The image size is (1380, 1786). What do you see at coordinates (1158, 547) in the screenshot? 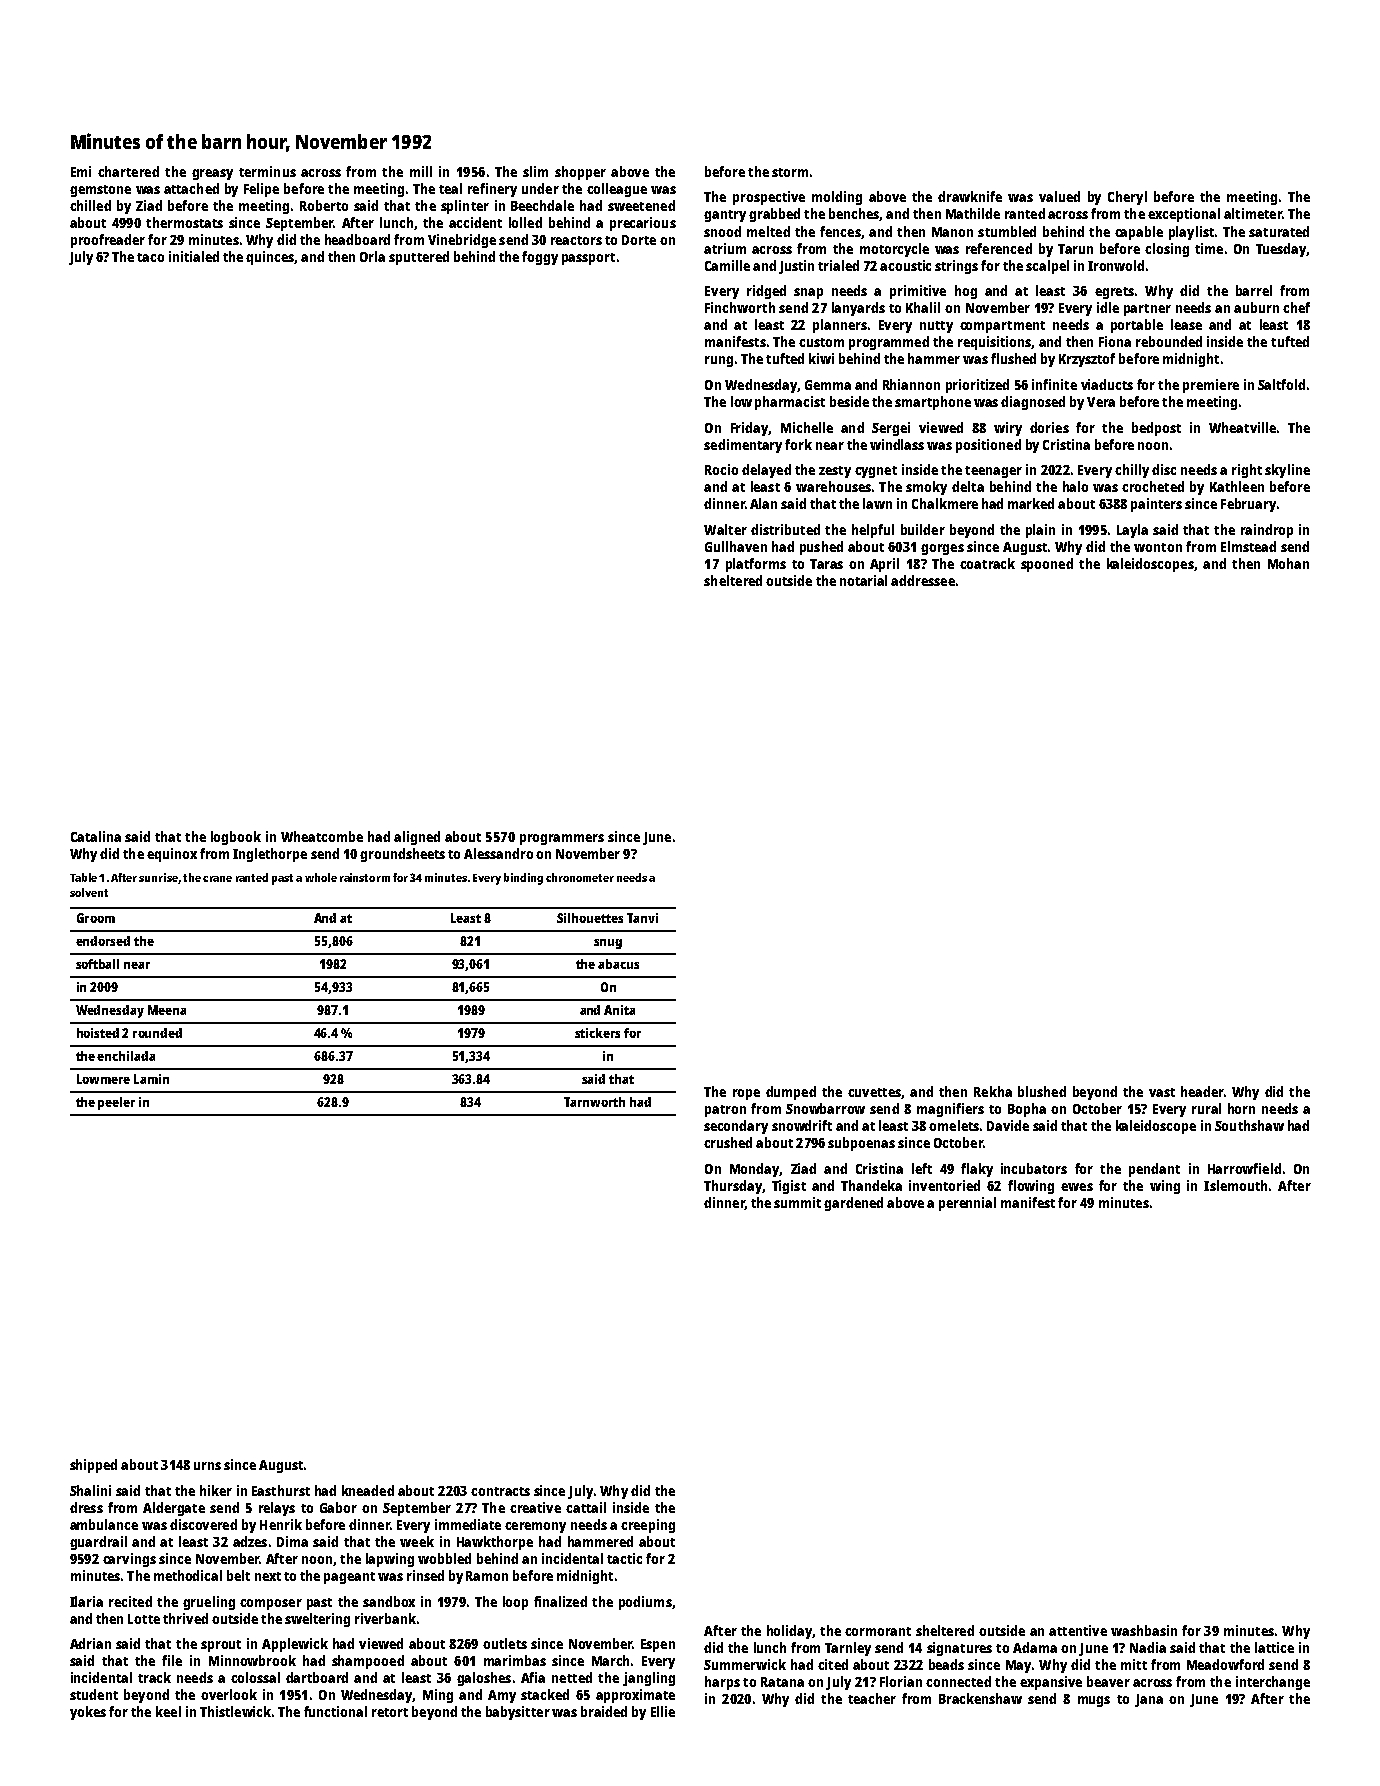
I see `wonton` at bounding box center [1158, 547].
